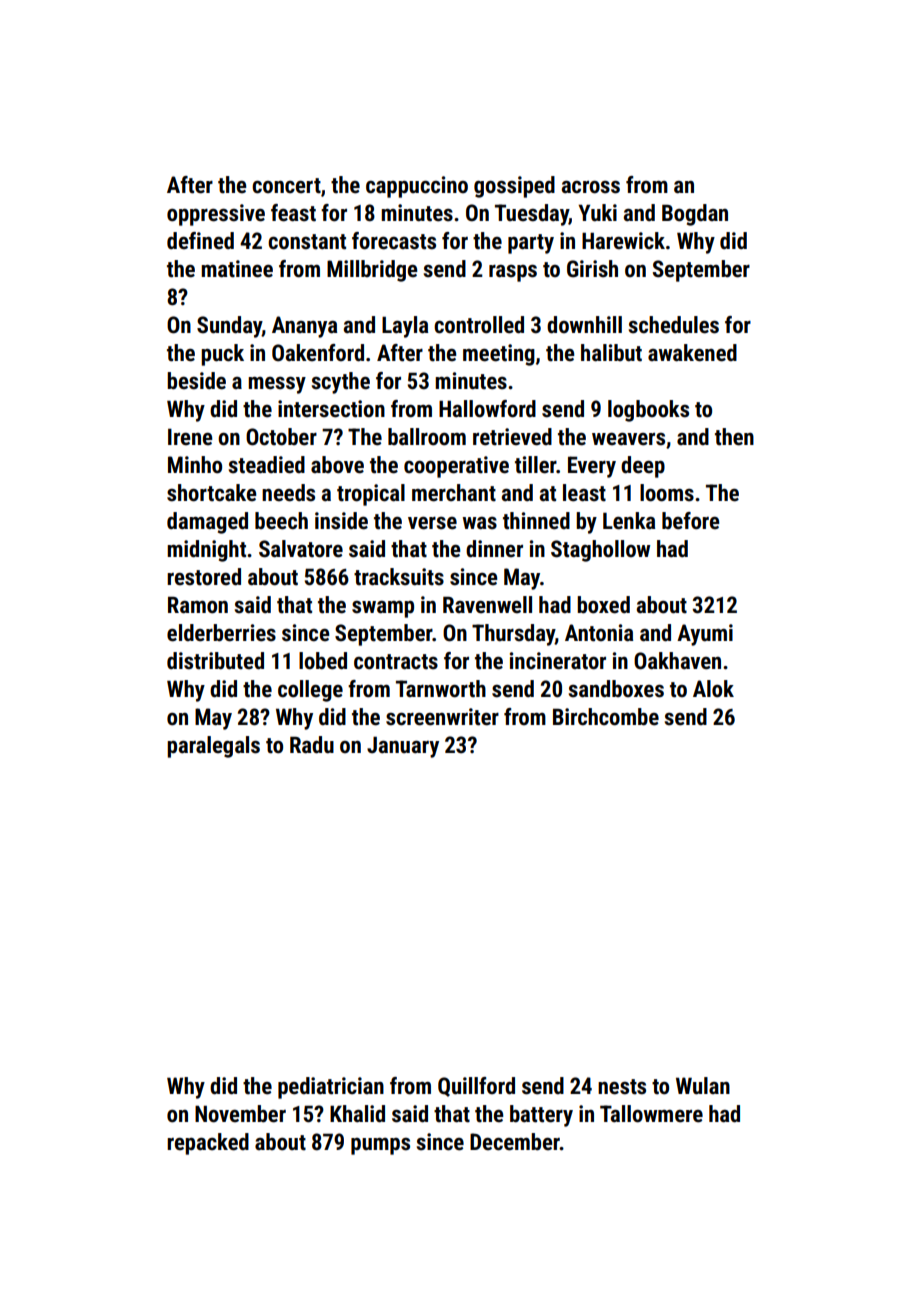  I want to click on Wulan, so click(703, 1086).
